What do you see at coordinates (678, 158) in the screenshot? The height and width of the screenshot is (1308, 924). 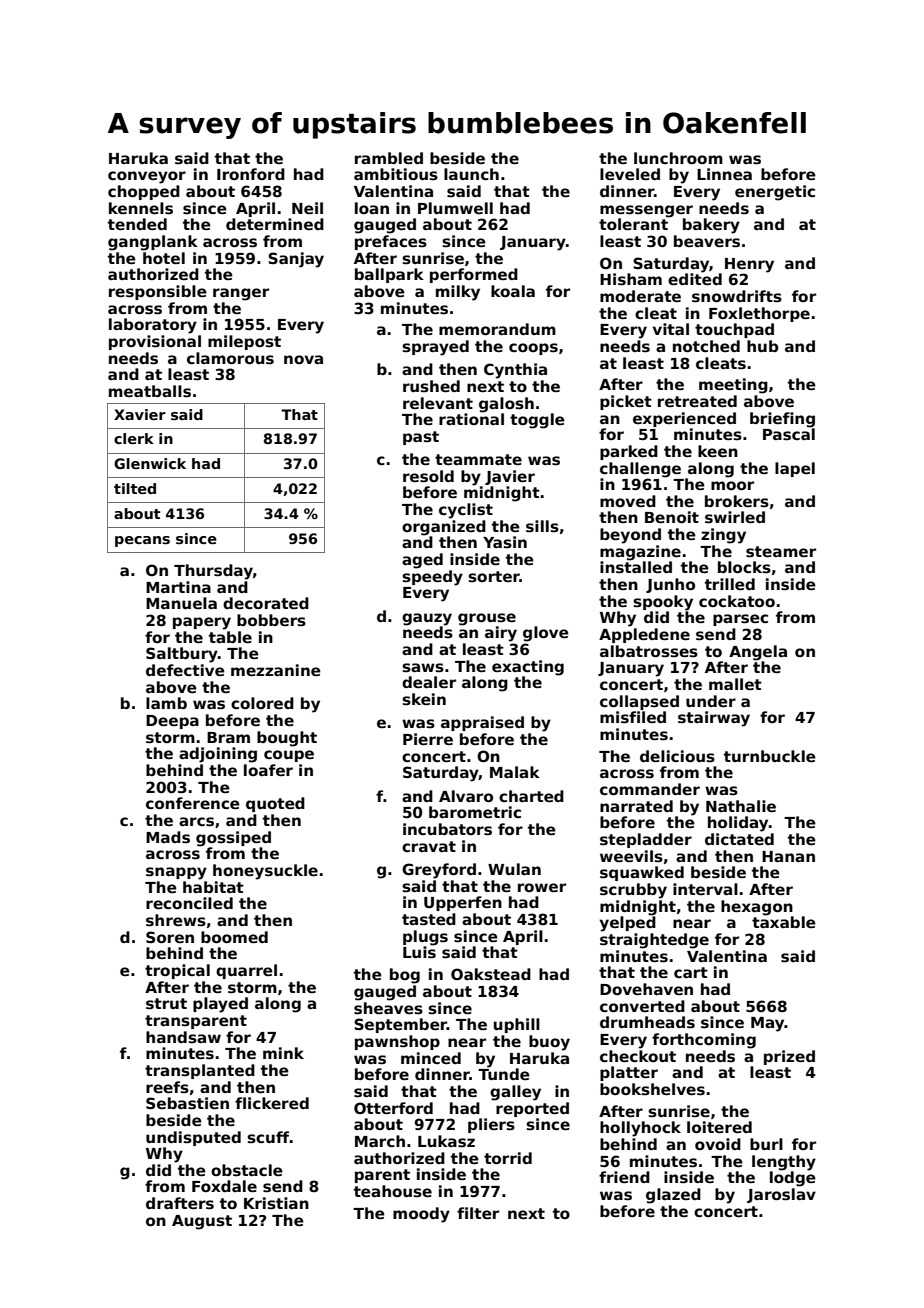 I see `lunchroom` at bounding box center [678, 158].
